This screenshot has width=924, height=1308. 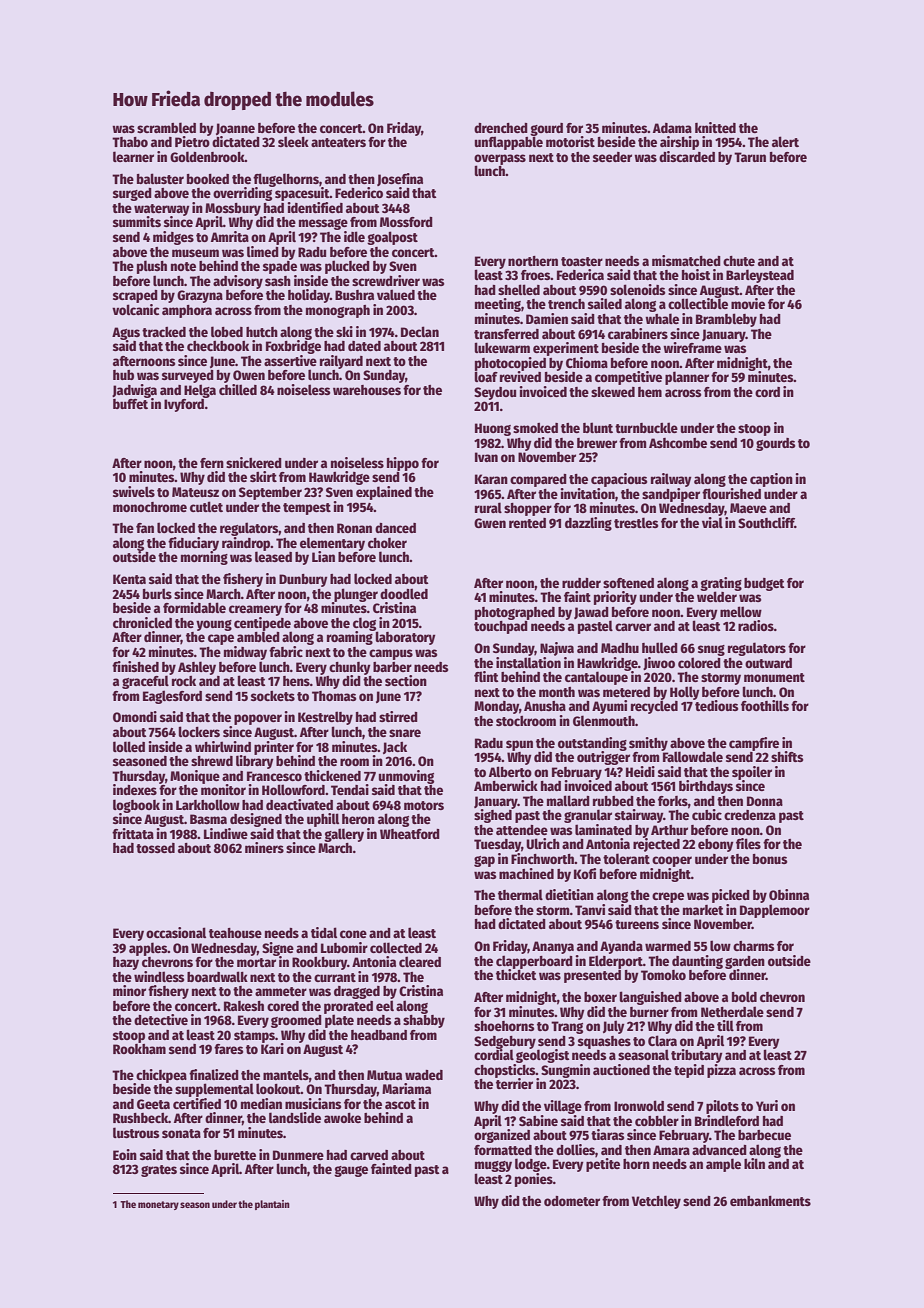 What do you see at coordinates (270, 493) in the screenshot?
I see `September` at bounding box center [270, 493].
